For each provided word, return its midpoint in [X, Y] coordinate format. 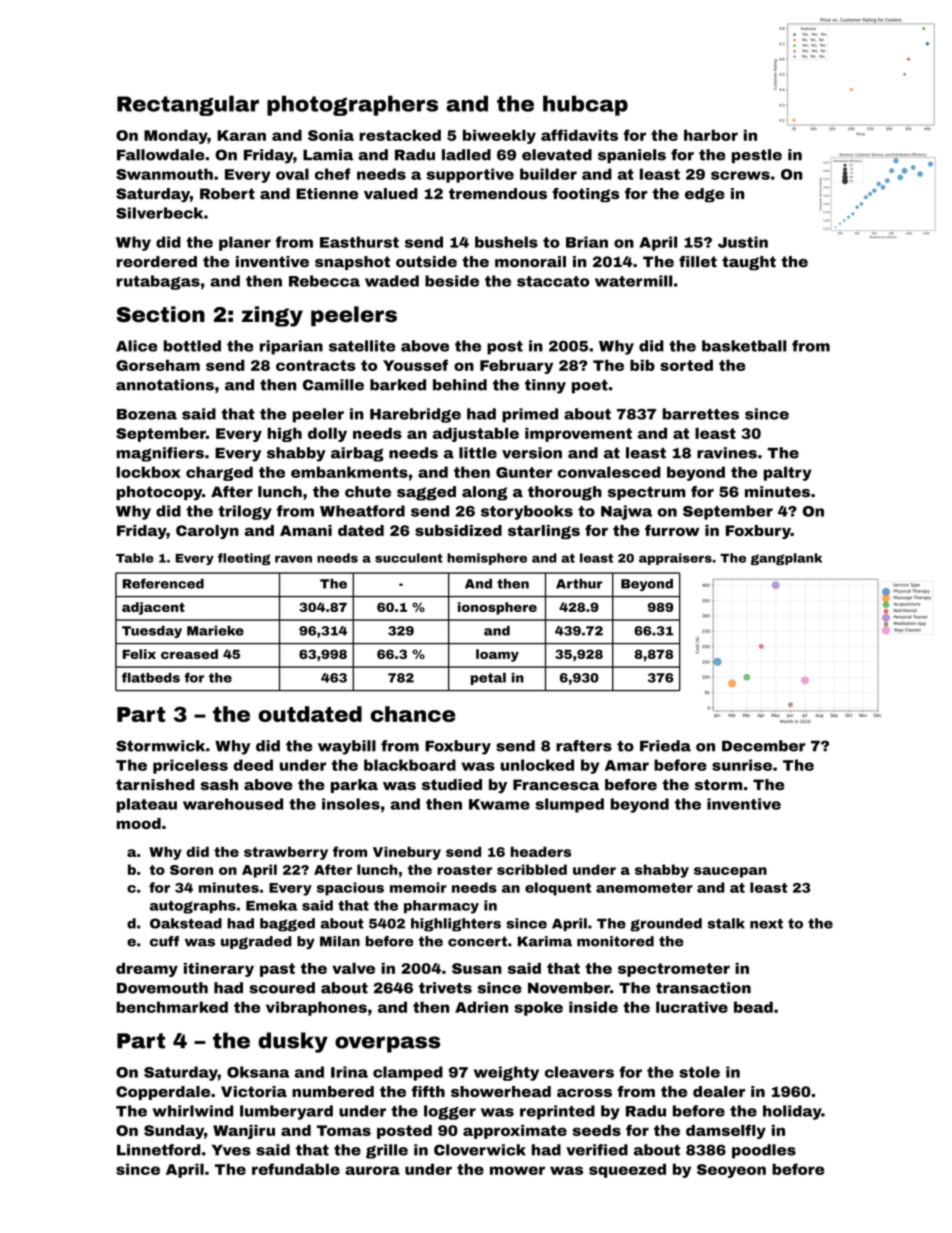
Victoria [254, 1091]
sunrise [742, 765]
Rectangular [188, 105]
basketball [744, 346]
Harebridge [415, 415]
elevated [557, 155]
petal [488, 679]
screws [740, 175]
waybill [347, 747]
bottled [192, 346]
